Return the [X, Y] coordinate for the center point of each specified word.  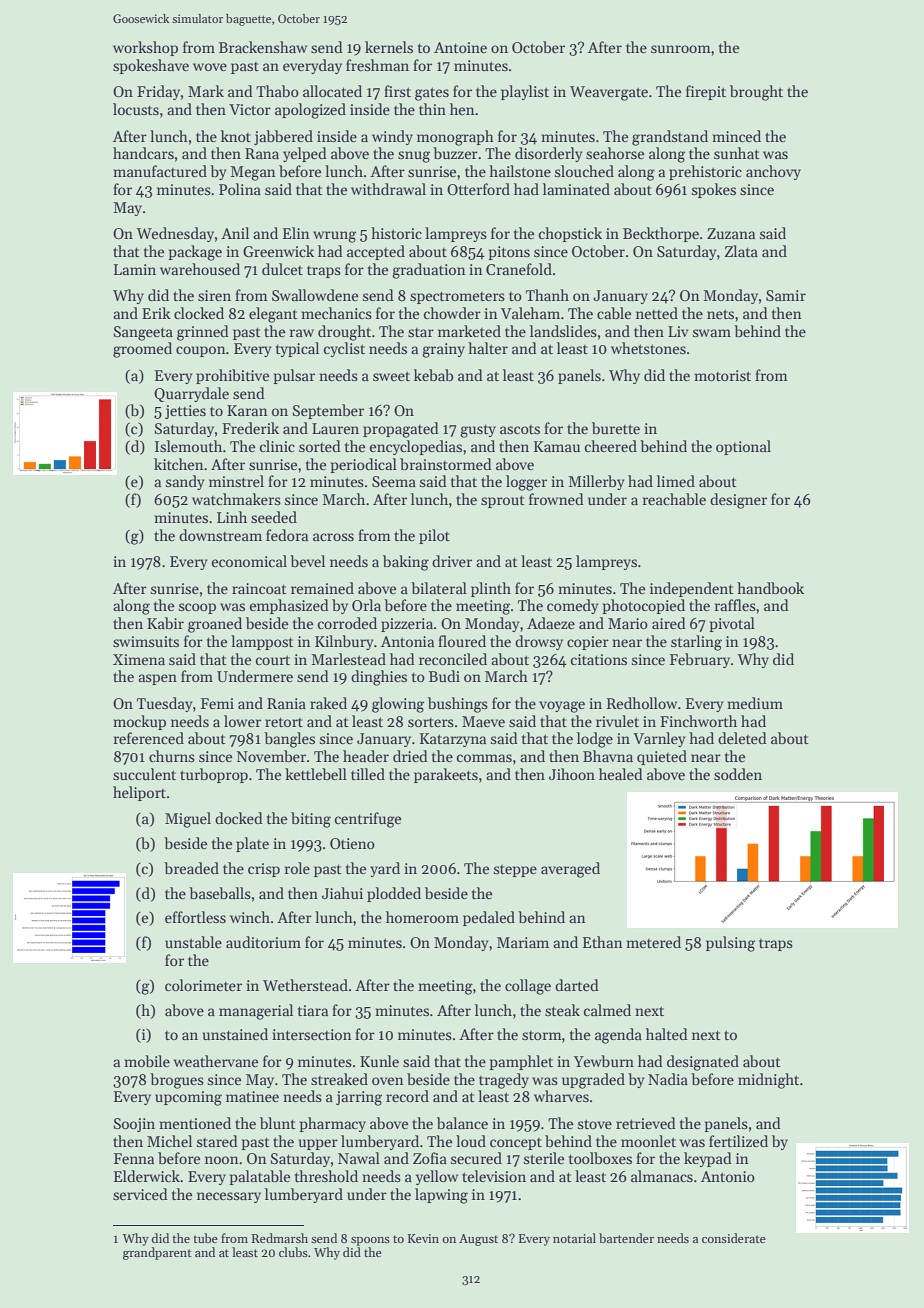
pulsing [730, 944]
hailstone [520, 171]
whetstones [648, 348]
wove [210, 67]
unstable [193, 942]
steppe [515, 871]
